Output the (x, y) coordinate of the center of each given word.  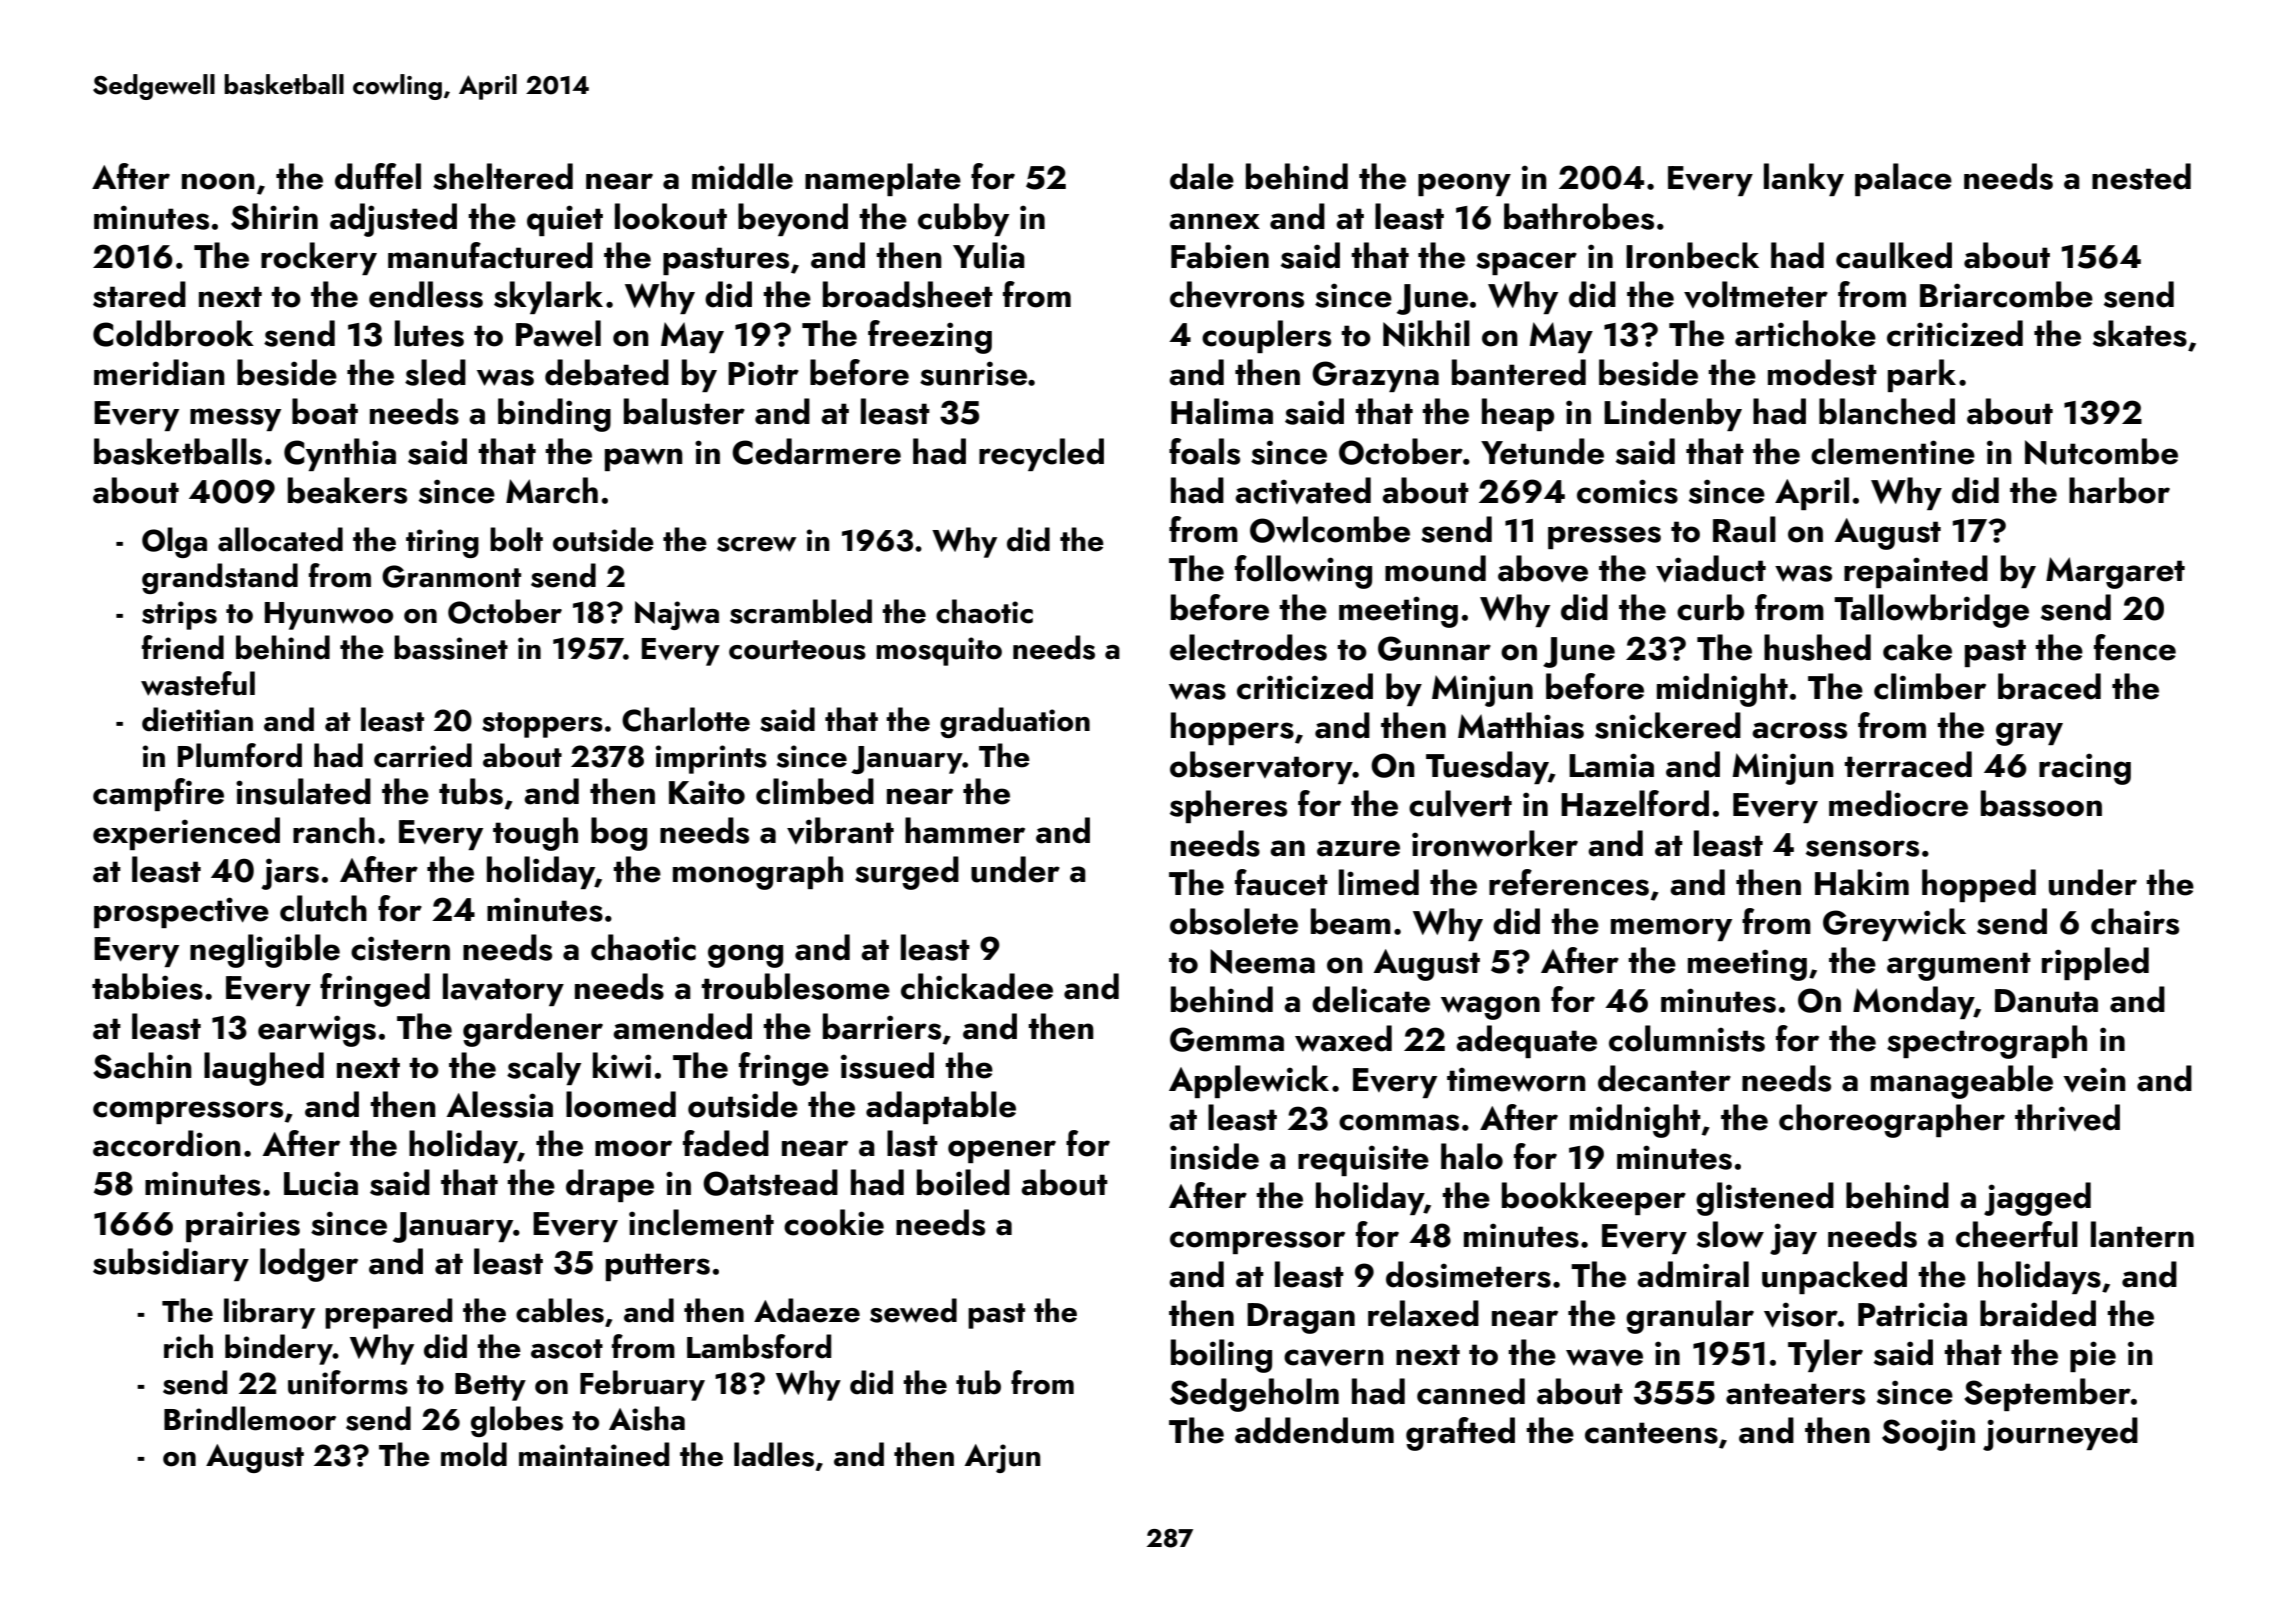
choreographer (1892, 1121)
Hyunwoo (329, 616)
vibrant (840, 830)
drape (610, 1185)
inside (1214, 1156)
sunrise (973, 373)
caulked (1894, 255)
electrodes (1248, 647)
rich (188, 1346)
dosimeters (1468, 1274)
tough (535, 834)
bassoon (2041, 803)
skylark (548, 297)
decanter (1664, 1078)
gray (2029, 734)
